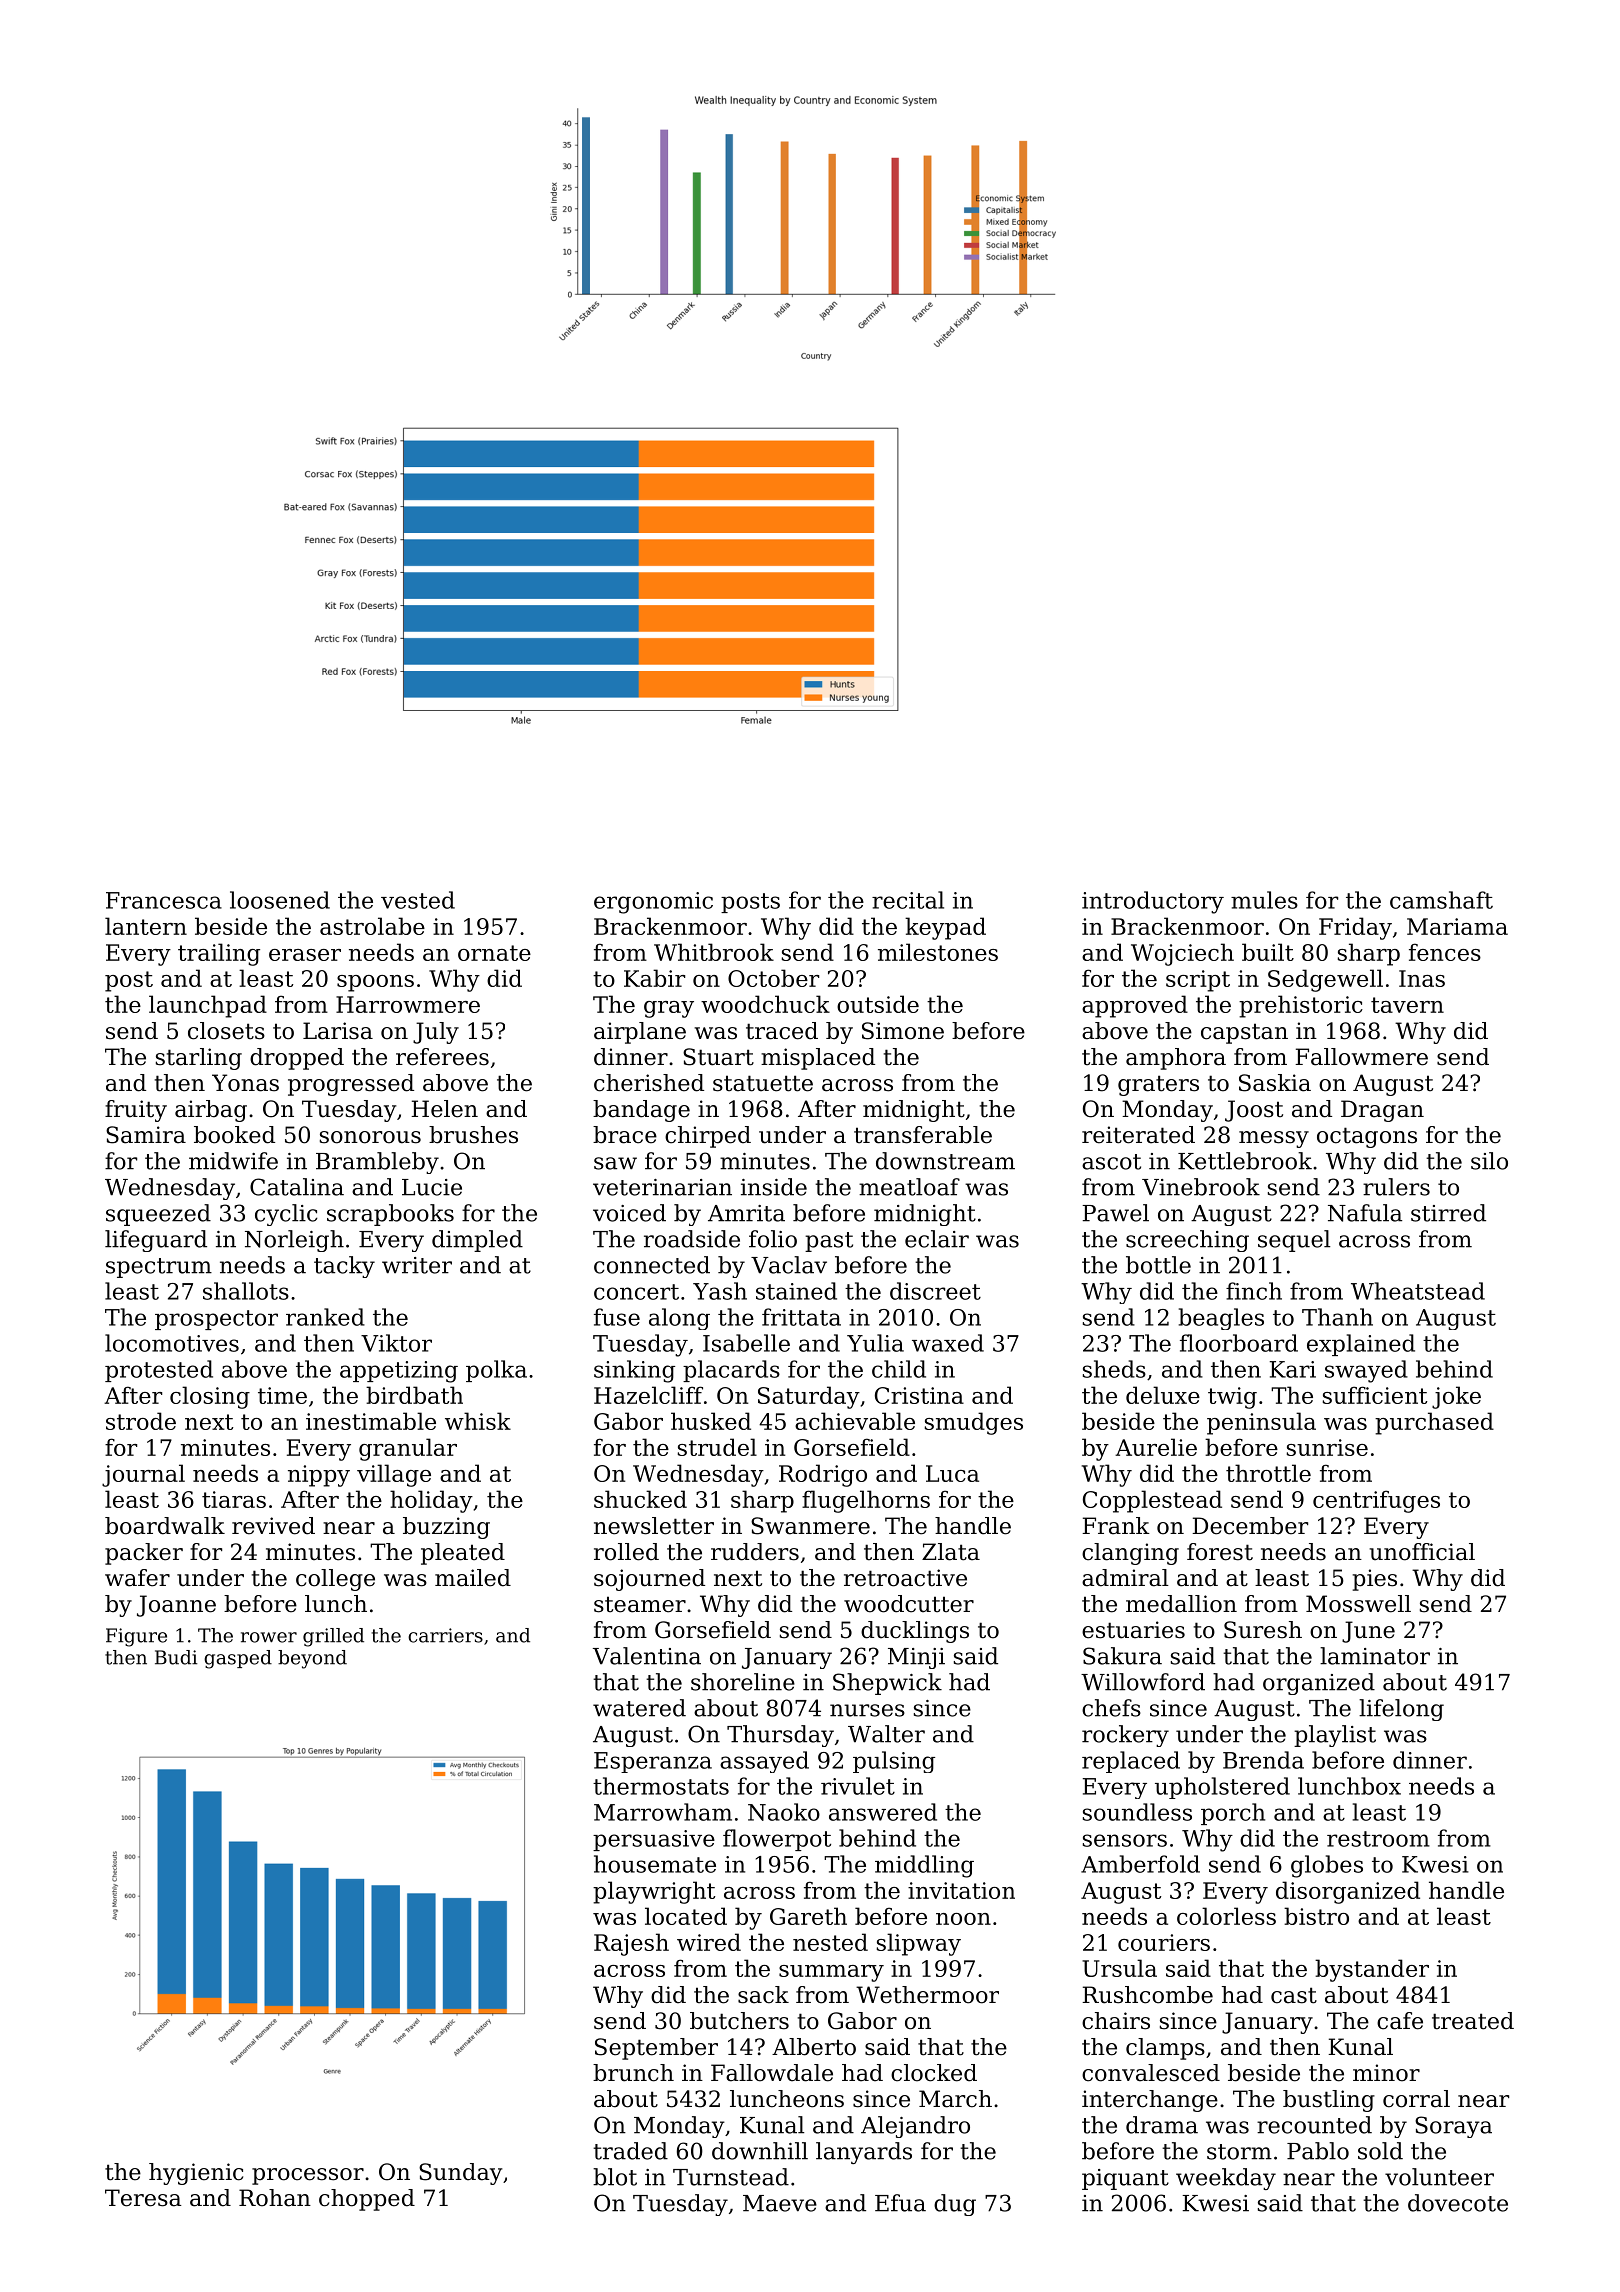 Image resolution: width=1620 pixels, height=2292 pixels. I want to click on chopped, so click(367, 2200).
